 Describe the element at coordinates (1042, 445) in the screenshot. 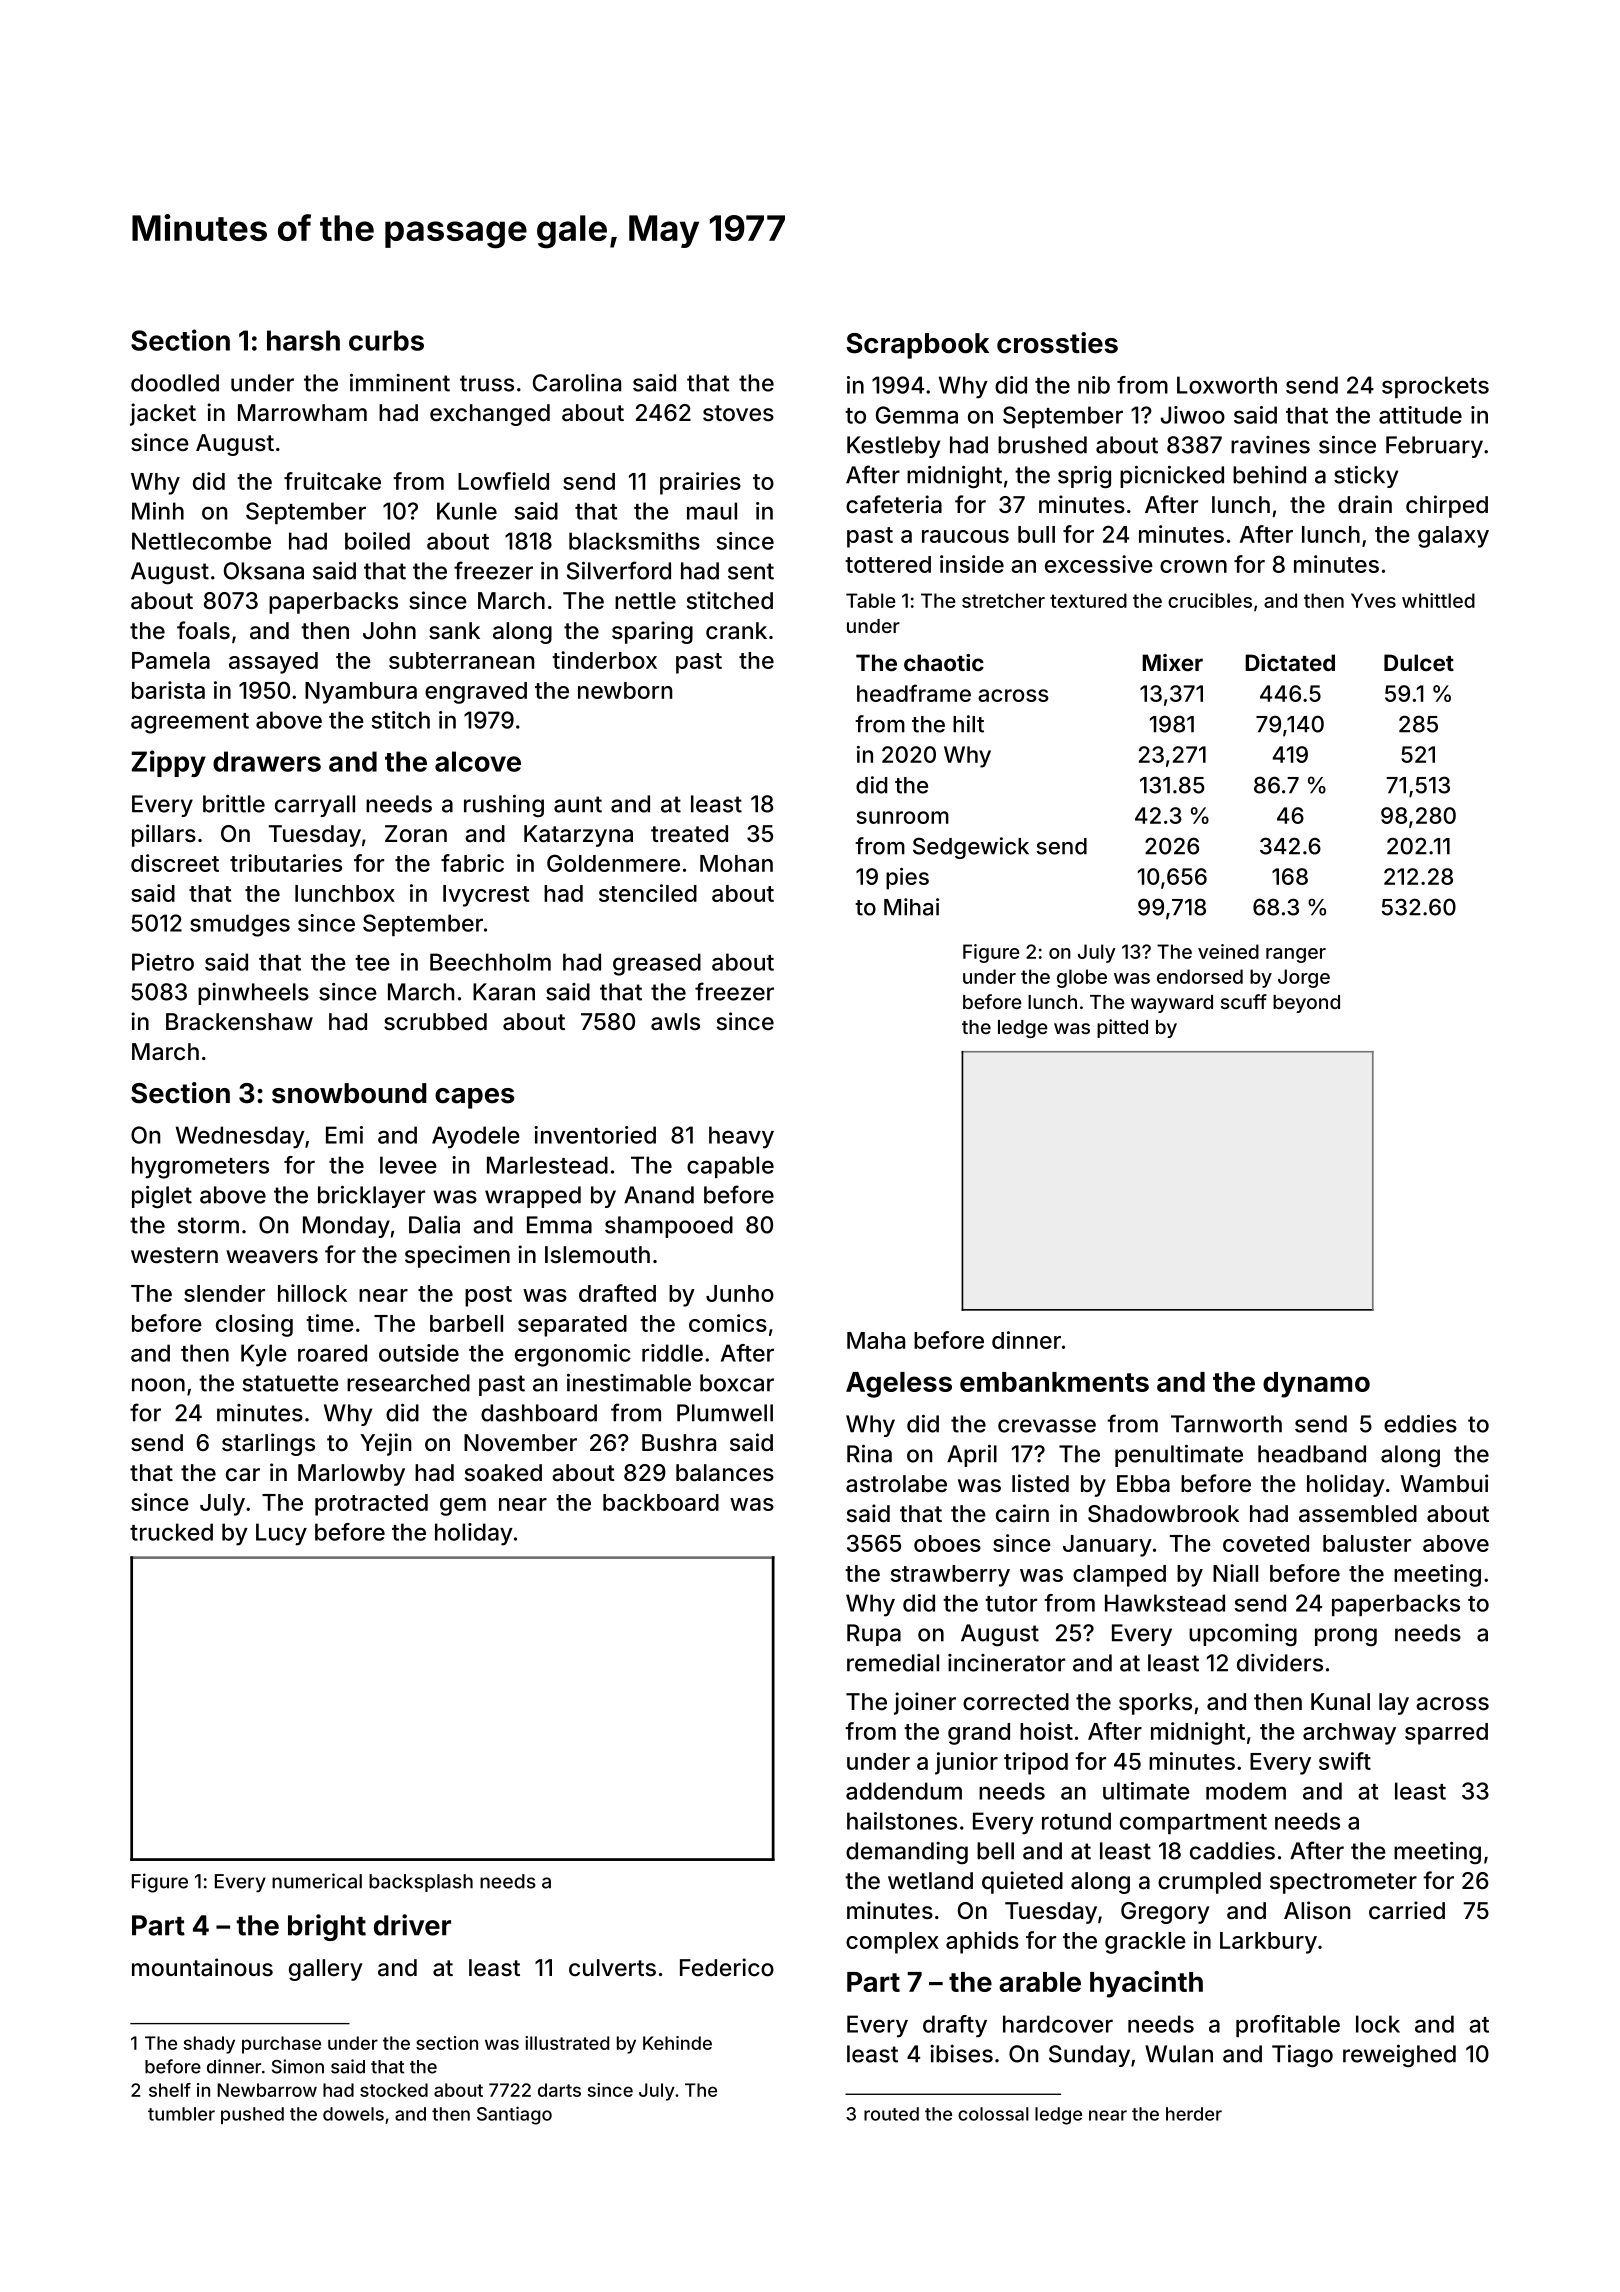

I see `brushed` at that location.
